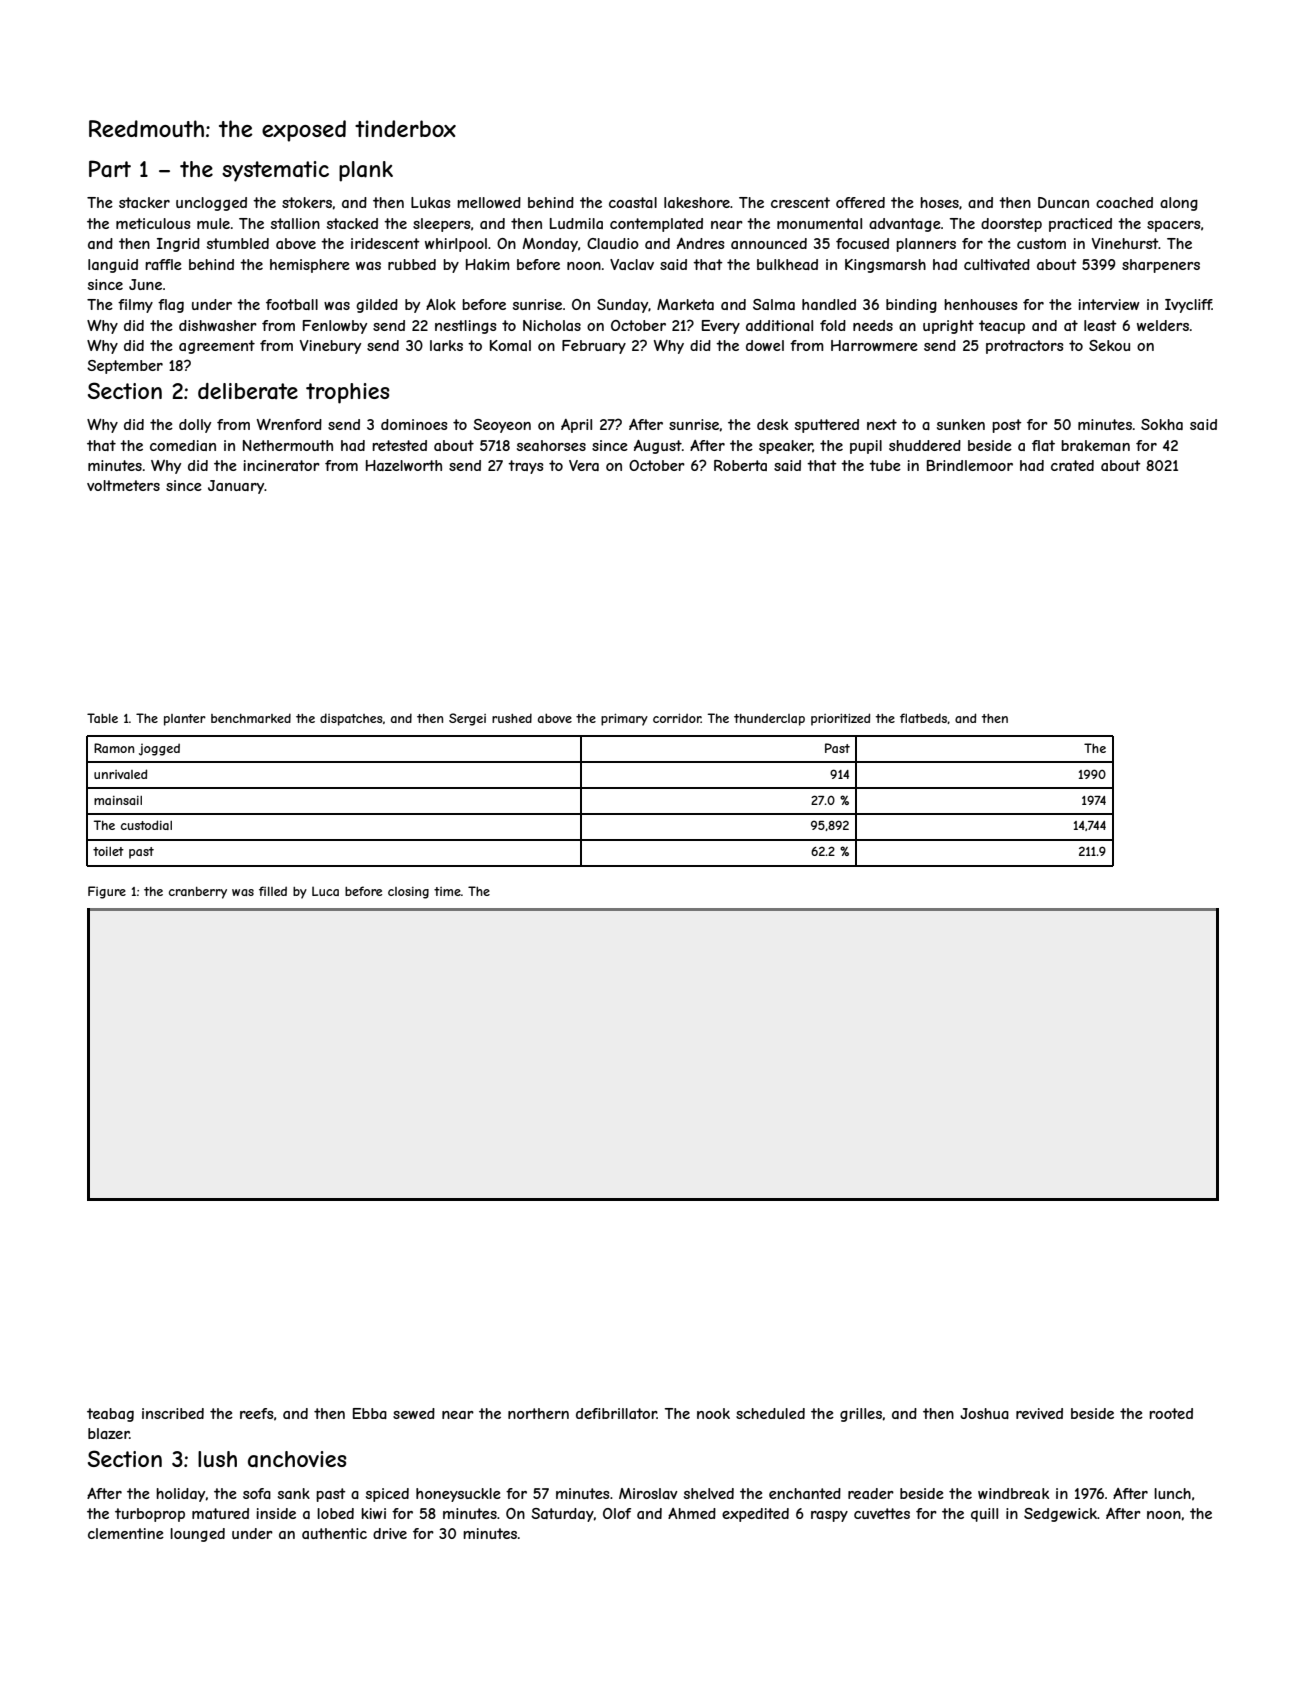 The image size is (1306, 1690). I want to click on systematic, so click(275, 171).
